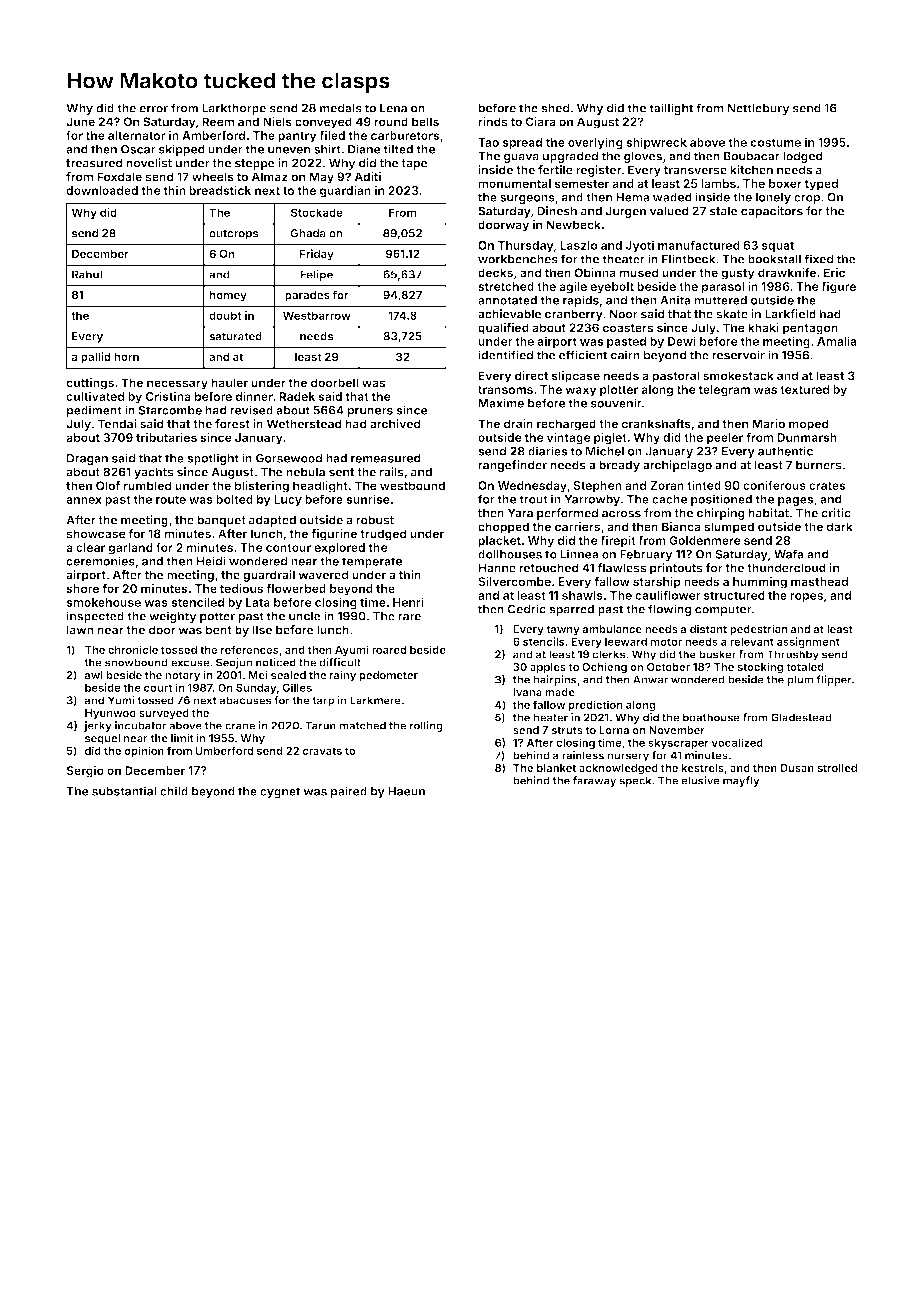 This screenshot has width=924, height=1308. What do you see at coordinates (393, 108) in the screenshot?
I see `Lena` at bounding box center [393, 108].
